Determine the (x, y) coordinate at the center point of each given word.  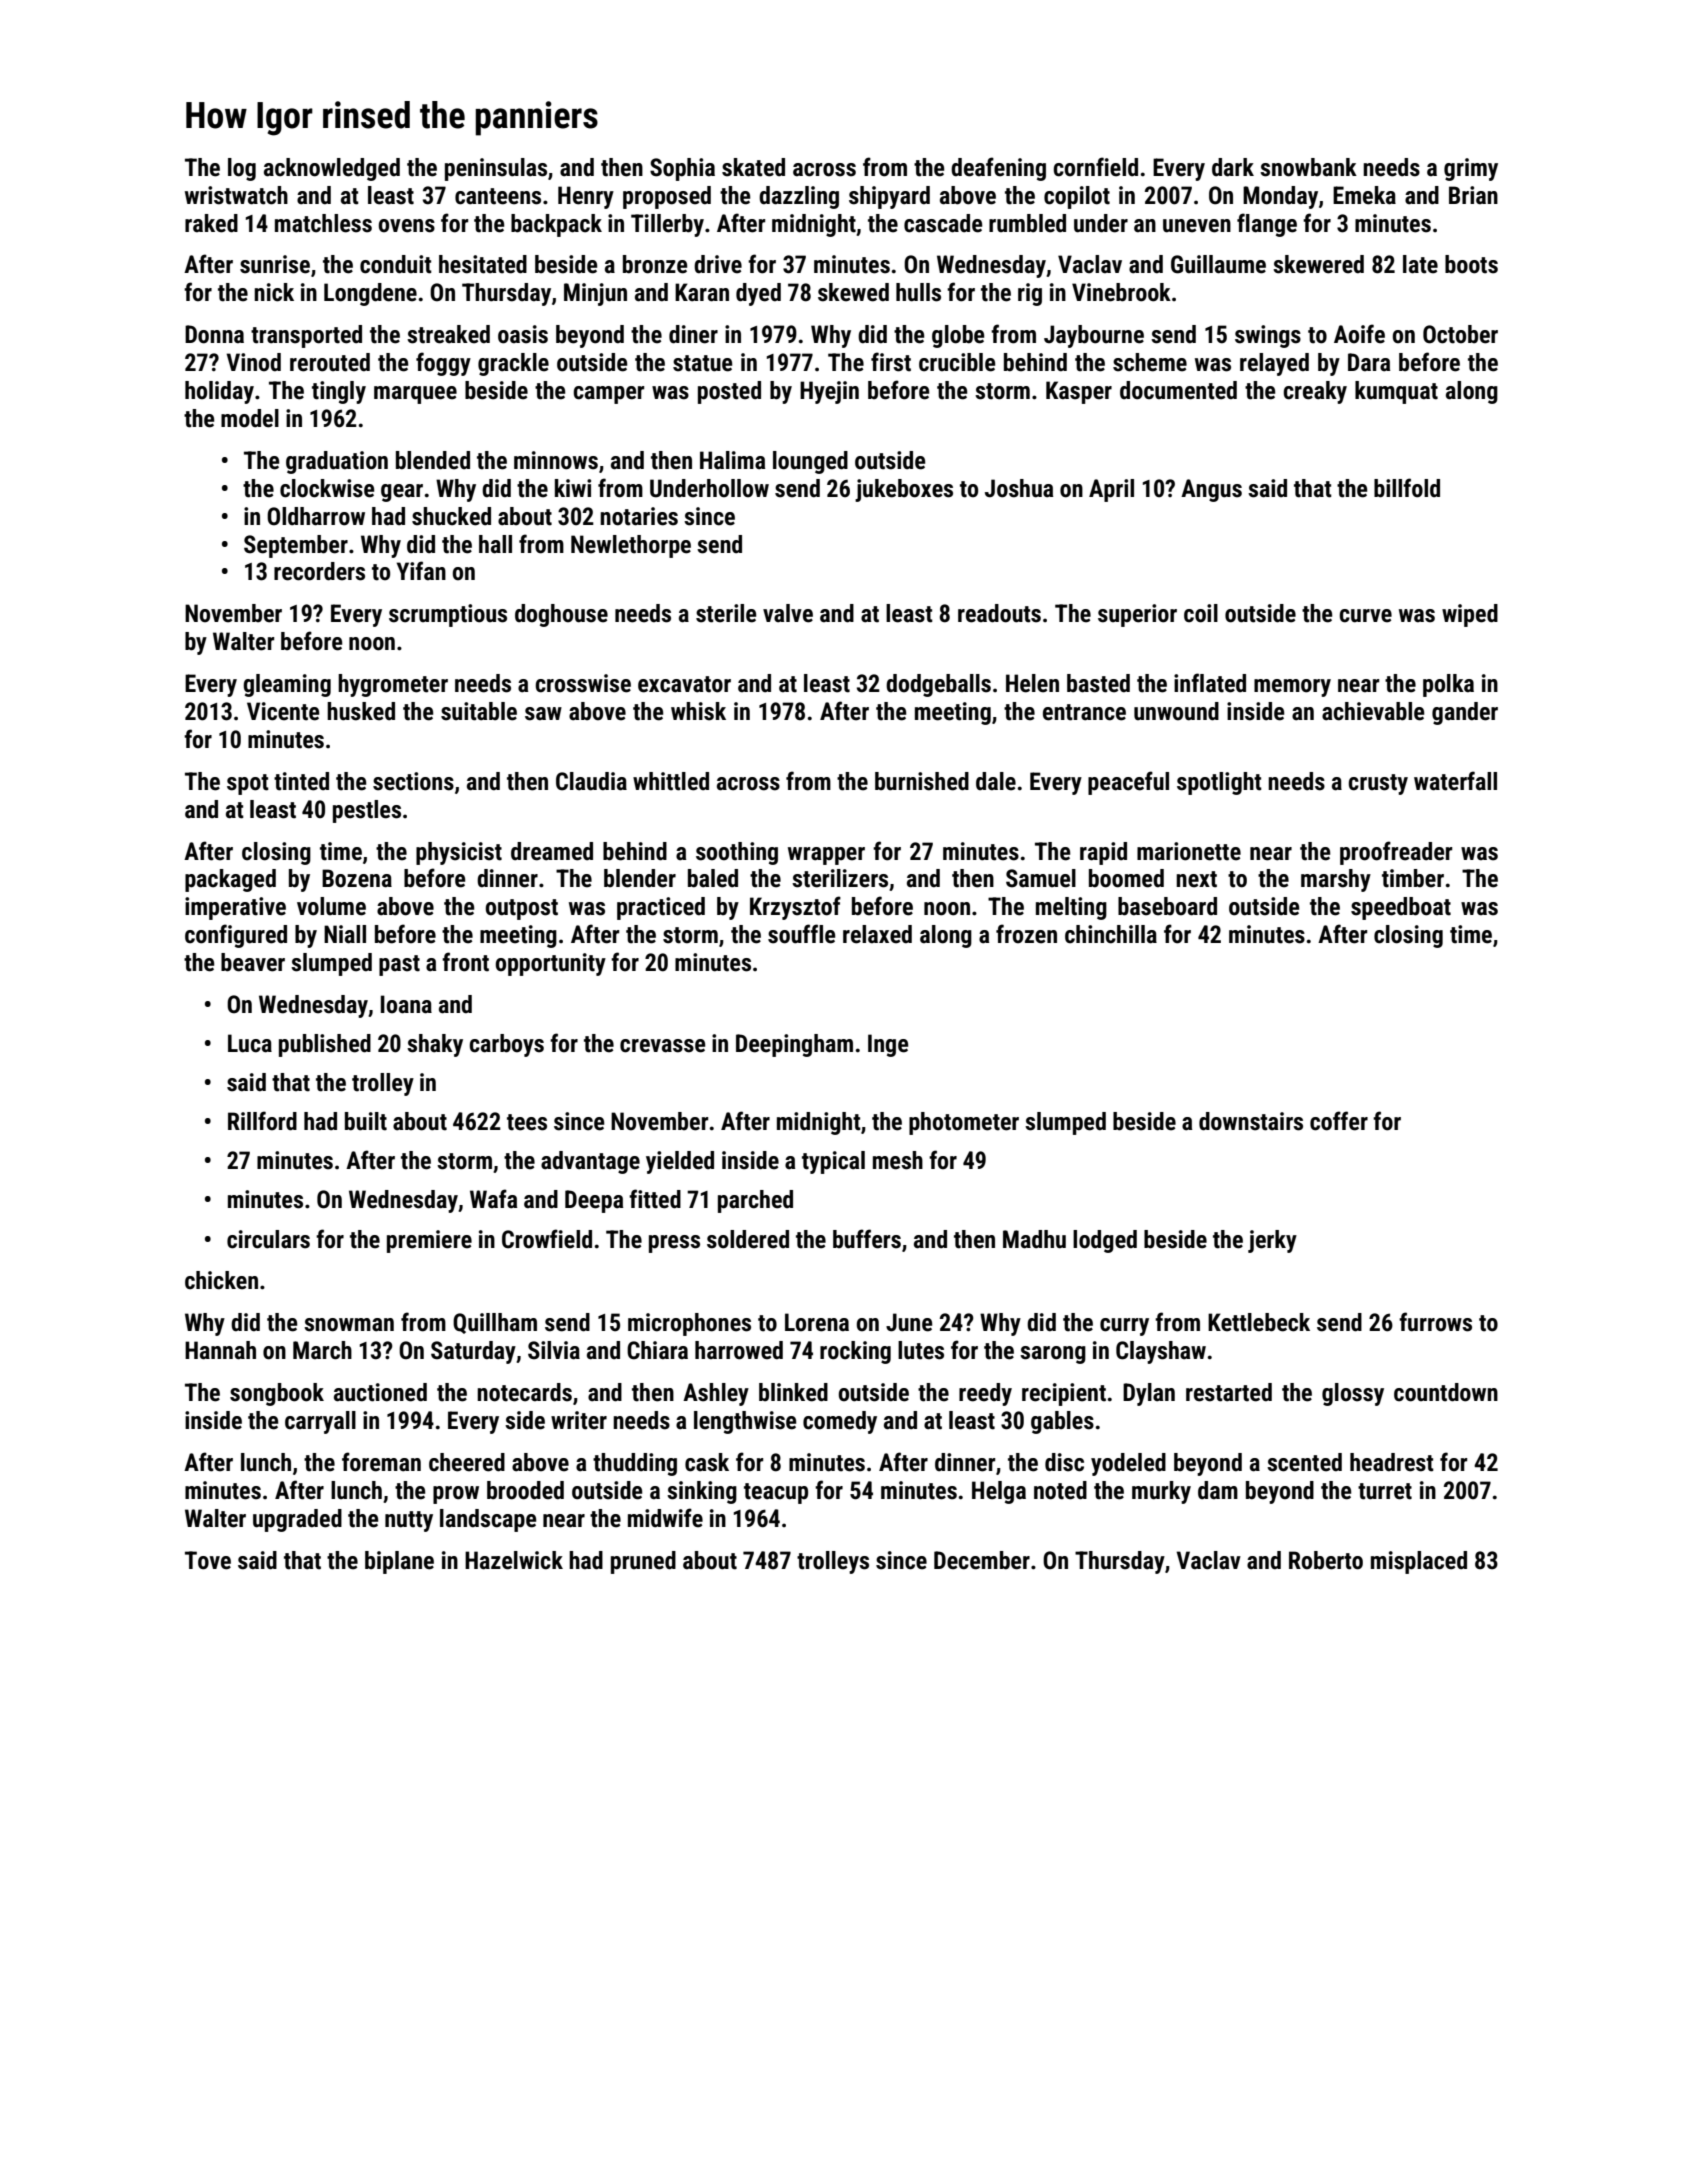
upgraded (297, 1520)
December (982, 1560)
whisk (698, 711)
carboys (506, 1045)
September (296, 546)
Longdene (370, 294)
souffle (801, 934)
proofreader (1396, 853)
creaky (1315, 392)
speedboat (1401, 908)
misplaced (1419, 1562)
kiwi (573, 488)
